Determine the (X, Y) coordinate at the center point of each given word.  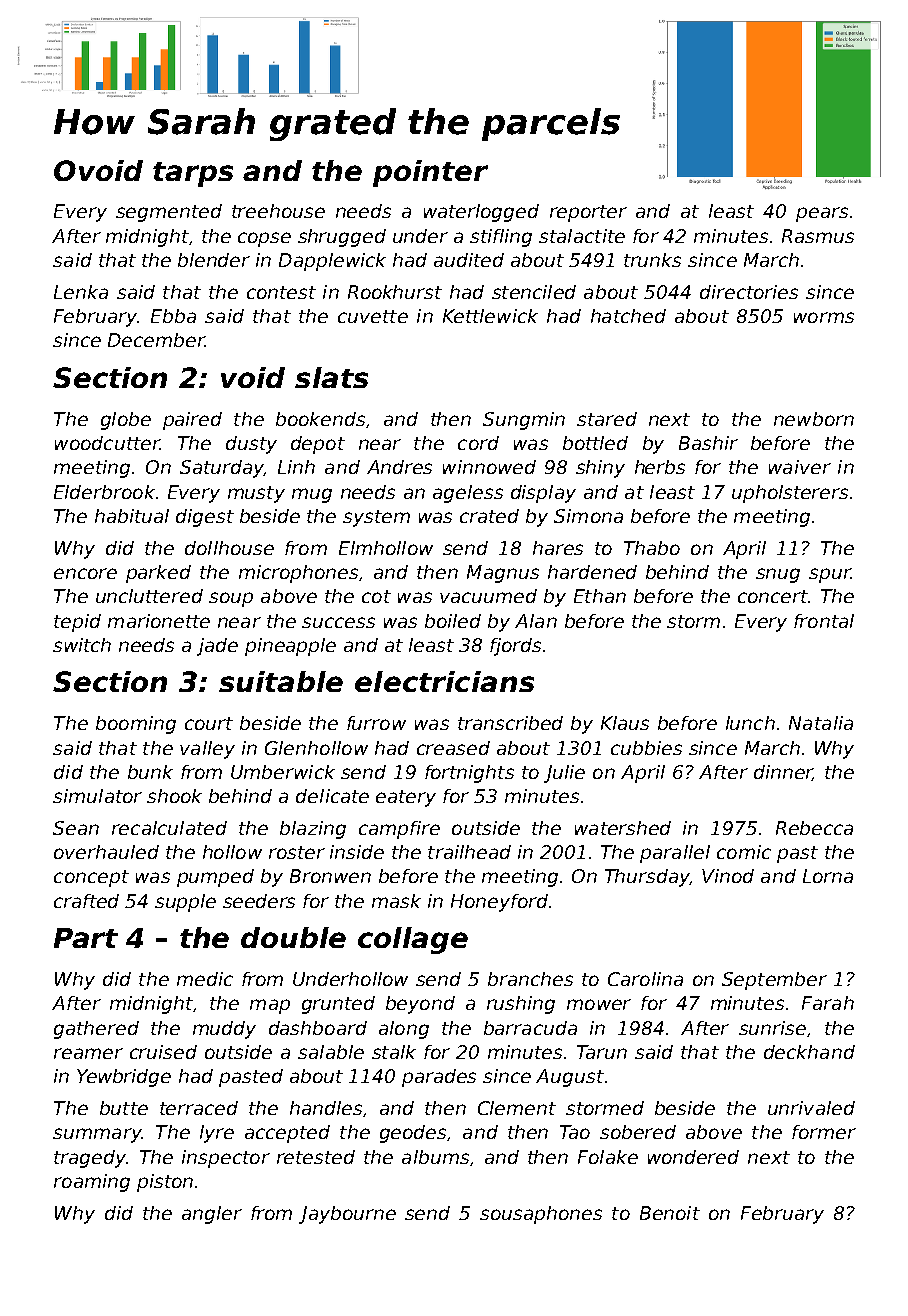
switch (82, 645)
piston (165, 1183)
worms (824, 317)
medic (205, 979)
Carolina (645, 979)
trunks (652, 260)
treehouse (278, 211)
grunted (338, 1005)
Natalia (821, 723)
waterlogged (481, 213)
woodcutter (107, 443)
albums (435, 1157)
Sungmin (524, 421)
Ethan (600, 596)
